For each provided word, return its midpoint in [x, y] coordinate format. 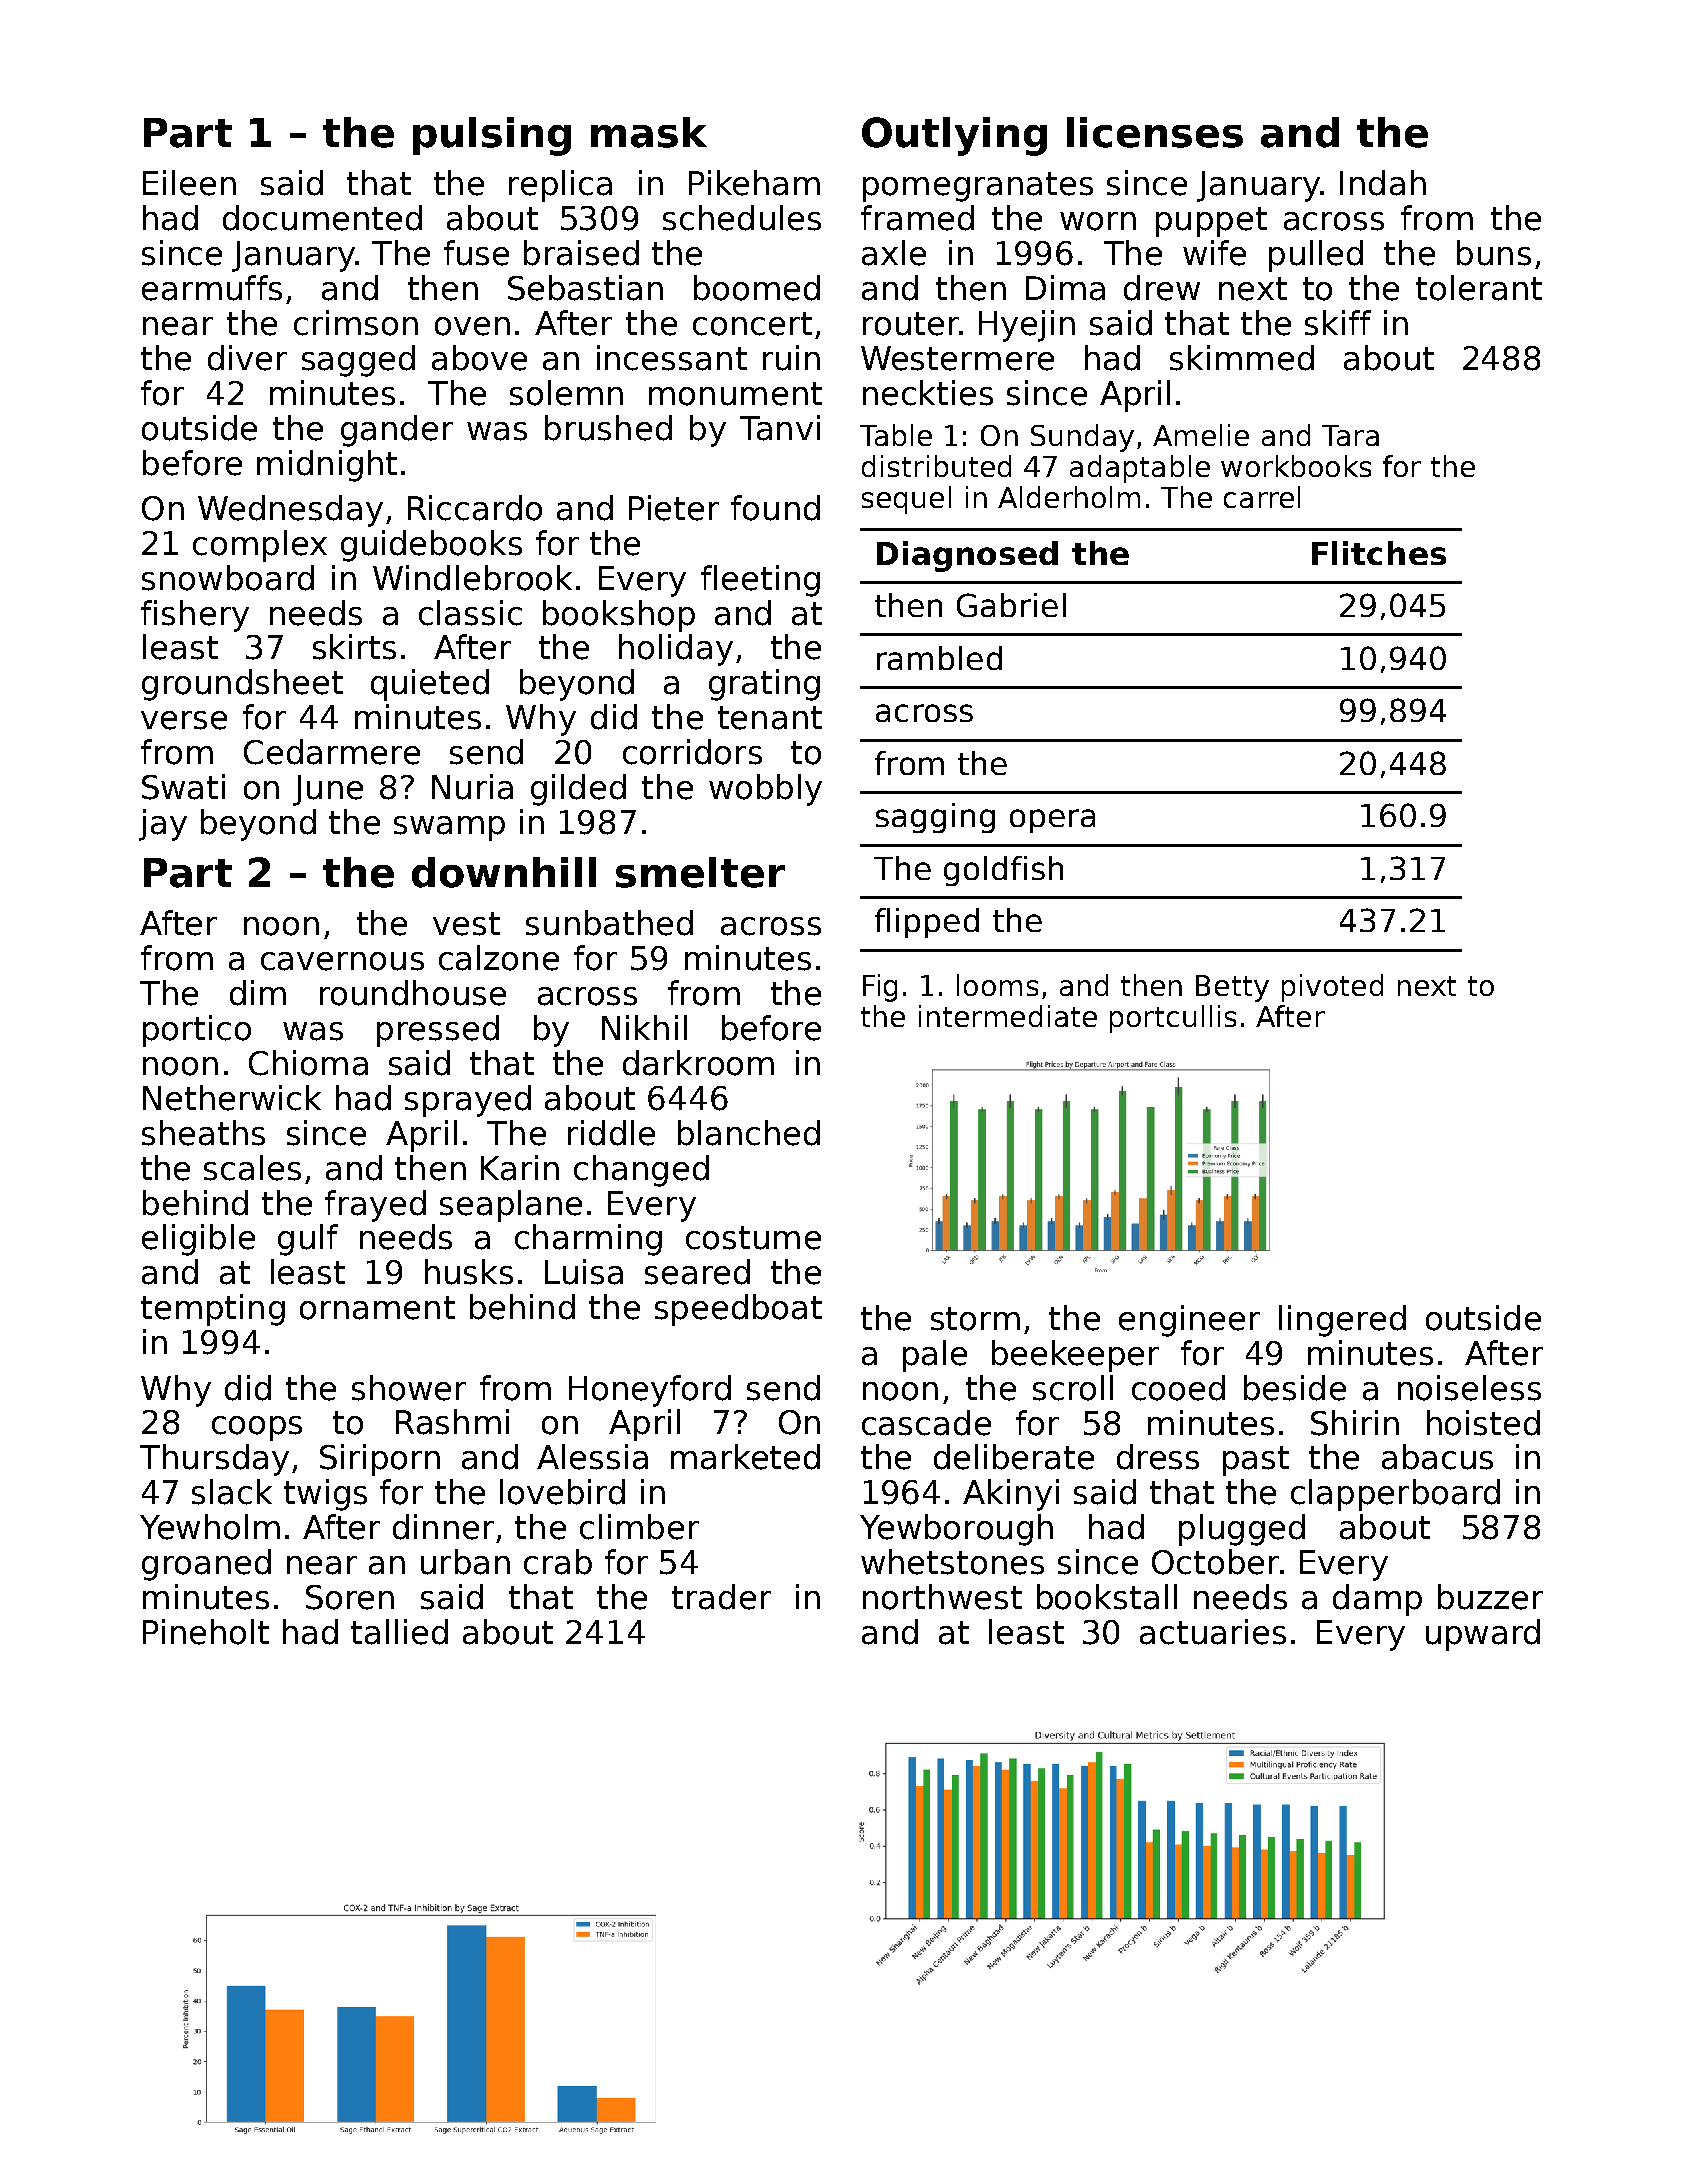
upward [1483, 1635]
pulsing [492, 136]
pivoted [1332, 988]
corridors [692, 752]
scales [252, 1168]
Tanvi [780, 428]
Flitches [1379, 553]
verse [184, 720]
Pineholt [206, 1632]
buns [1494, 253]
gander [397, 431]
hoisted [1483, 1423]
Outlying [954, 136]
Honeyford [650, 1391]
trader [721, 1597]
